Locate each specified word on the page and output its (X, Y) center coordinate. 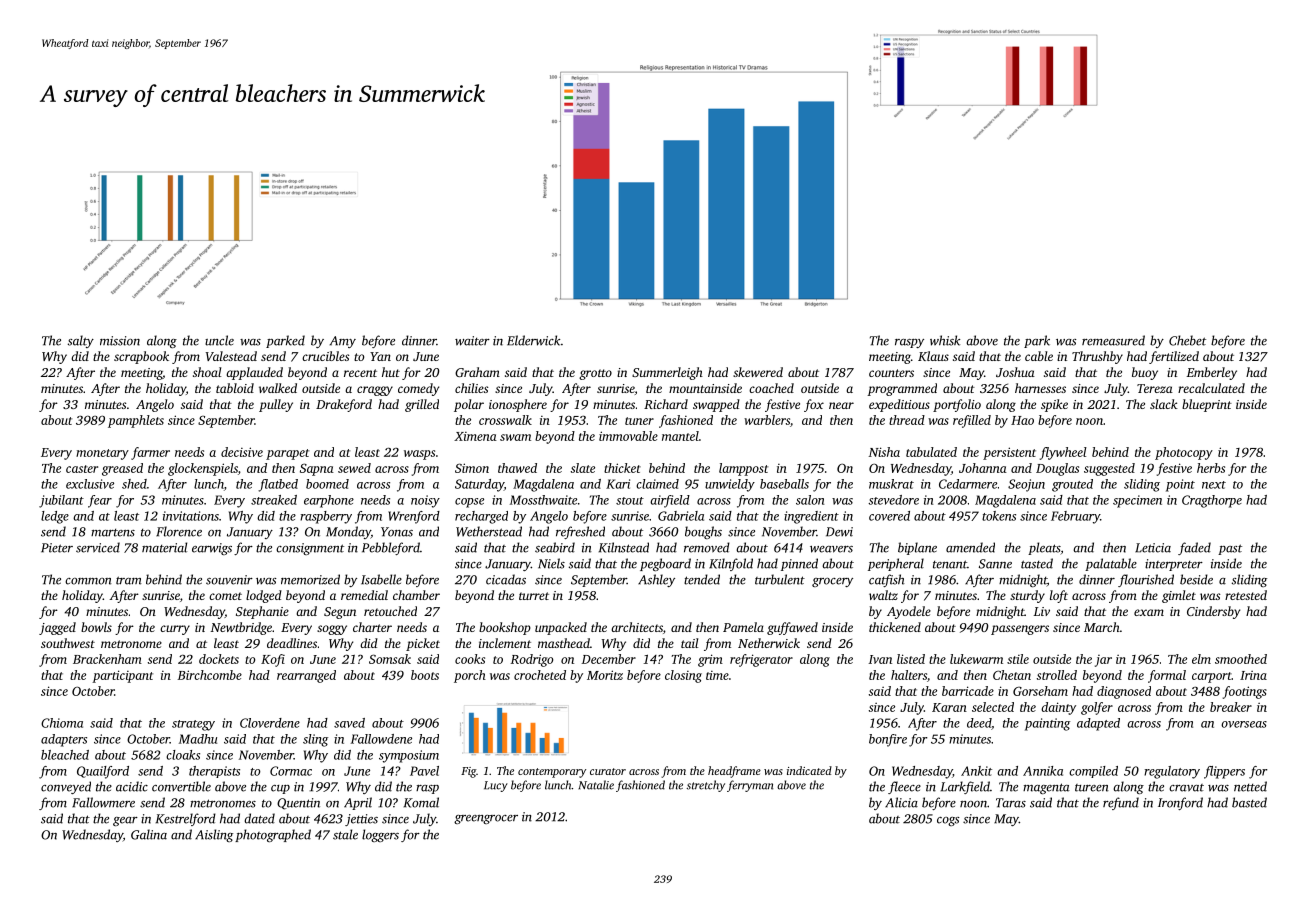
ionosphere (518, 405)
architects (637, 627)
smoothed (1241, 659)
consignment (310, 549)
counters (891, 373)
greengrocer (486, 819)
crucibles (325, 356)
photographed (273, 835)
